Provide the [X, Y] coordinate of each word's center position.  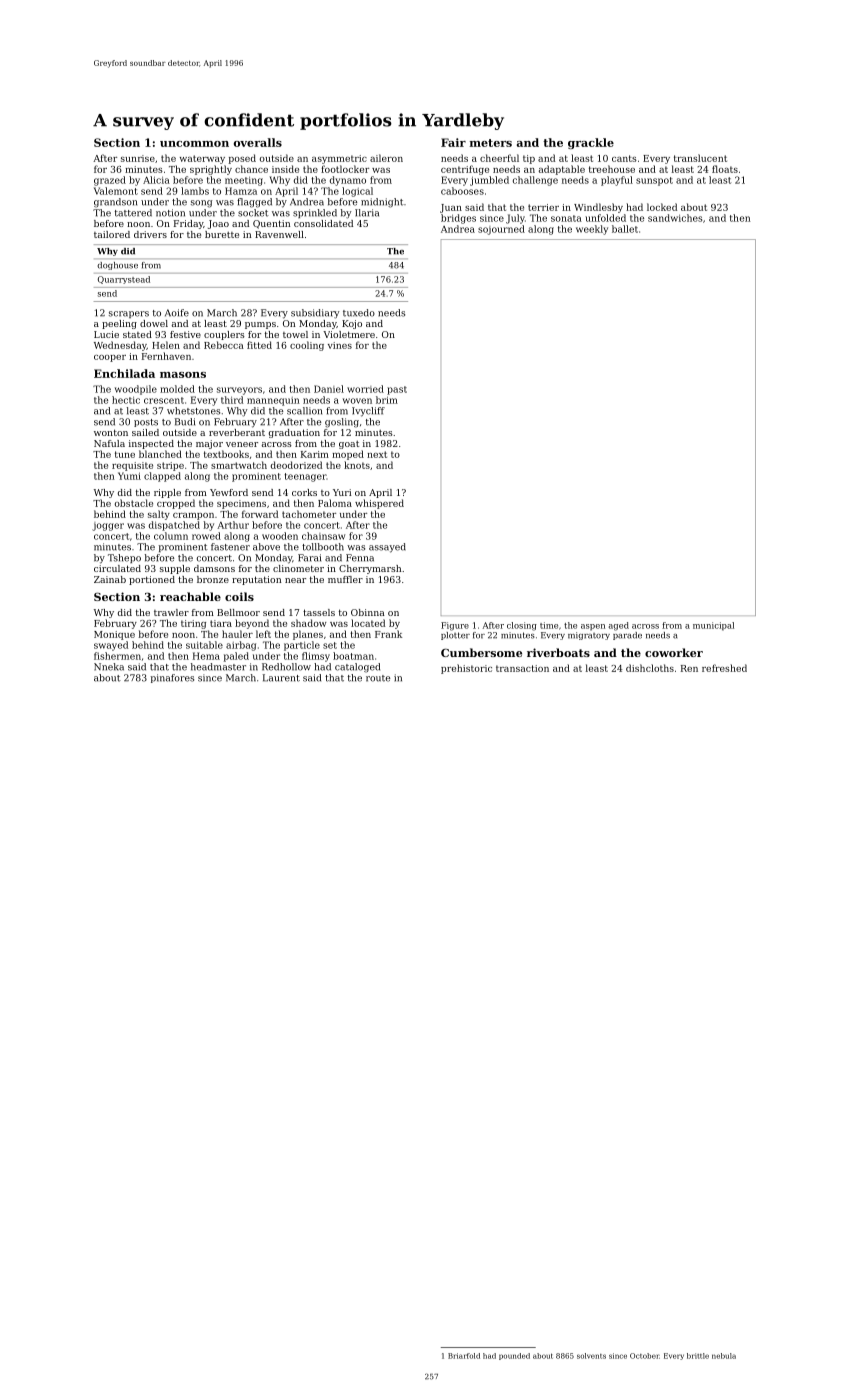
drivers [150, 234]
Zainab [110, 579]
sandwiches [675, 218]
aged [618, 626]
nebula [724, 1356]
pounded [514, 1356]
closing [522, 626]
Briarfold [464, 1356]
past [397, 390]
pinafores [172, 678]
